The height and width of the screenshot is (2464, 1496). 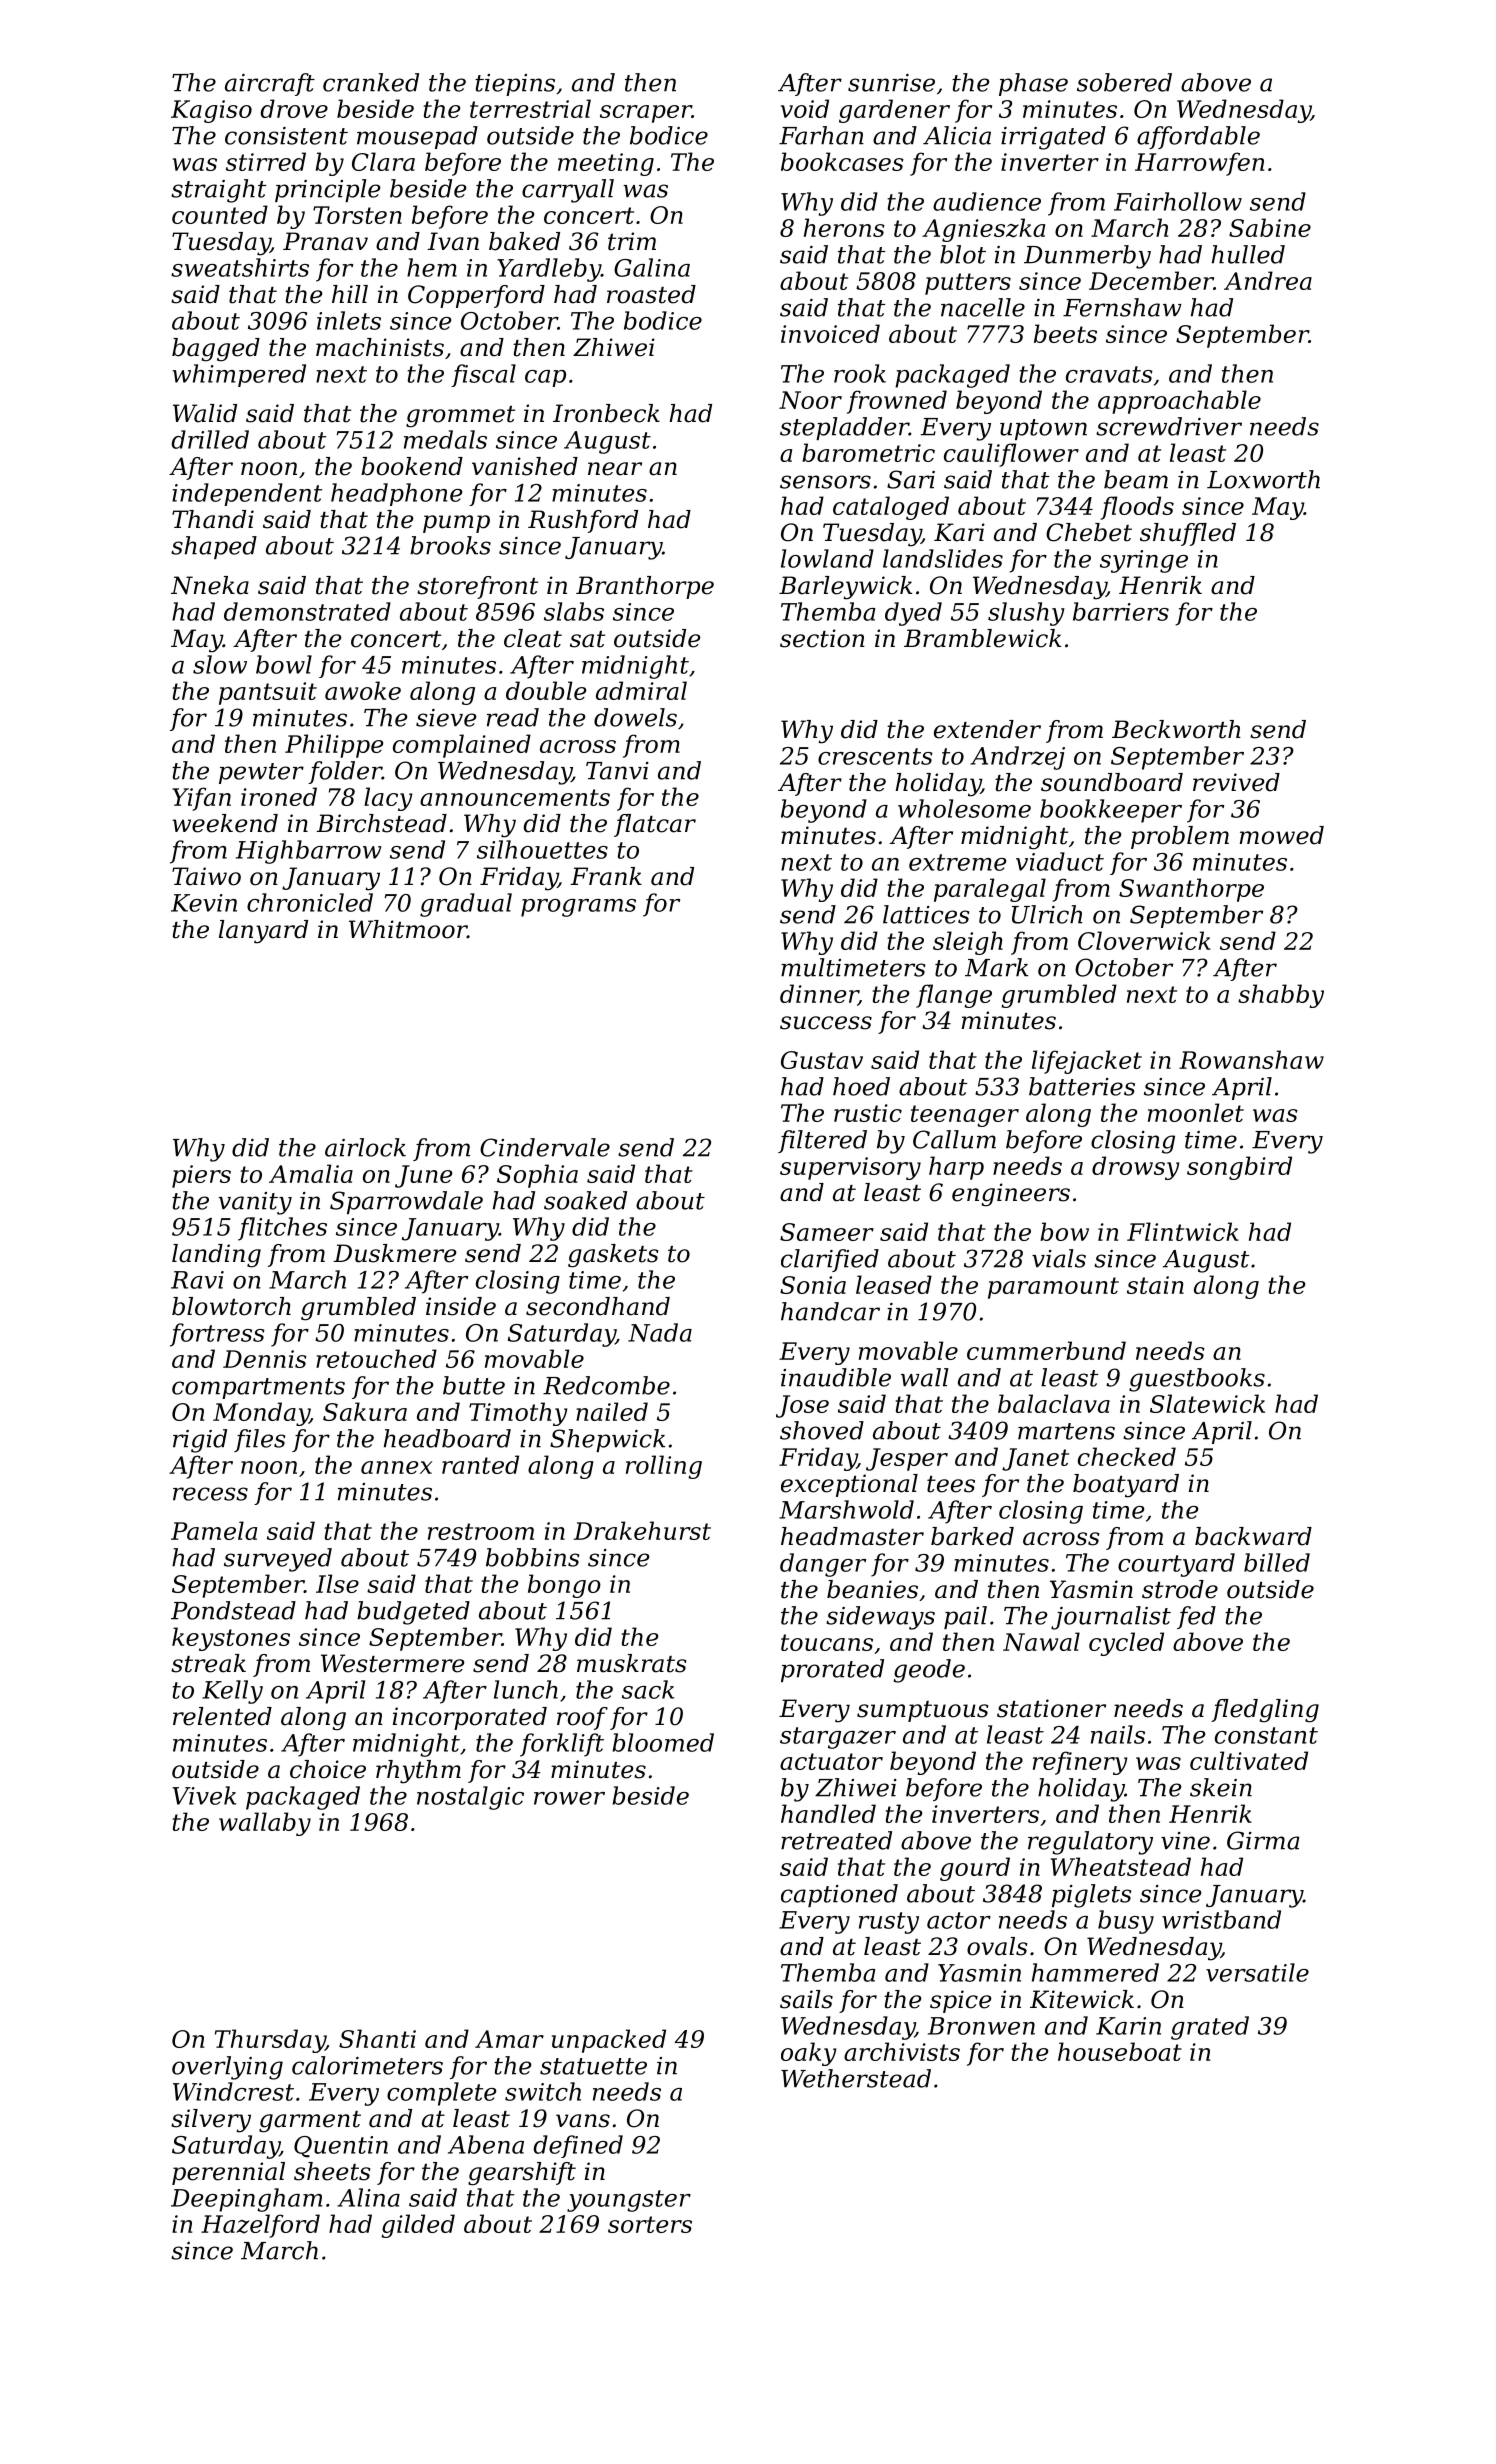 I want to click on grated, so click(x=1210, y=2028).
